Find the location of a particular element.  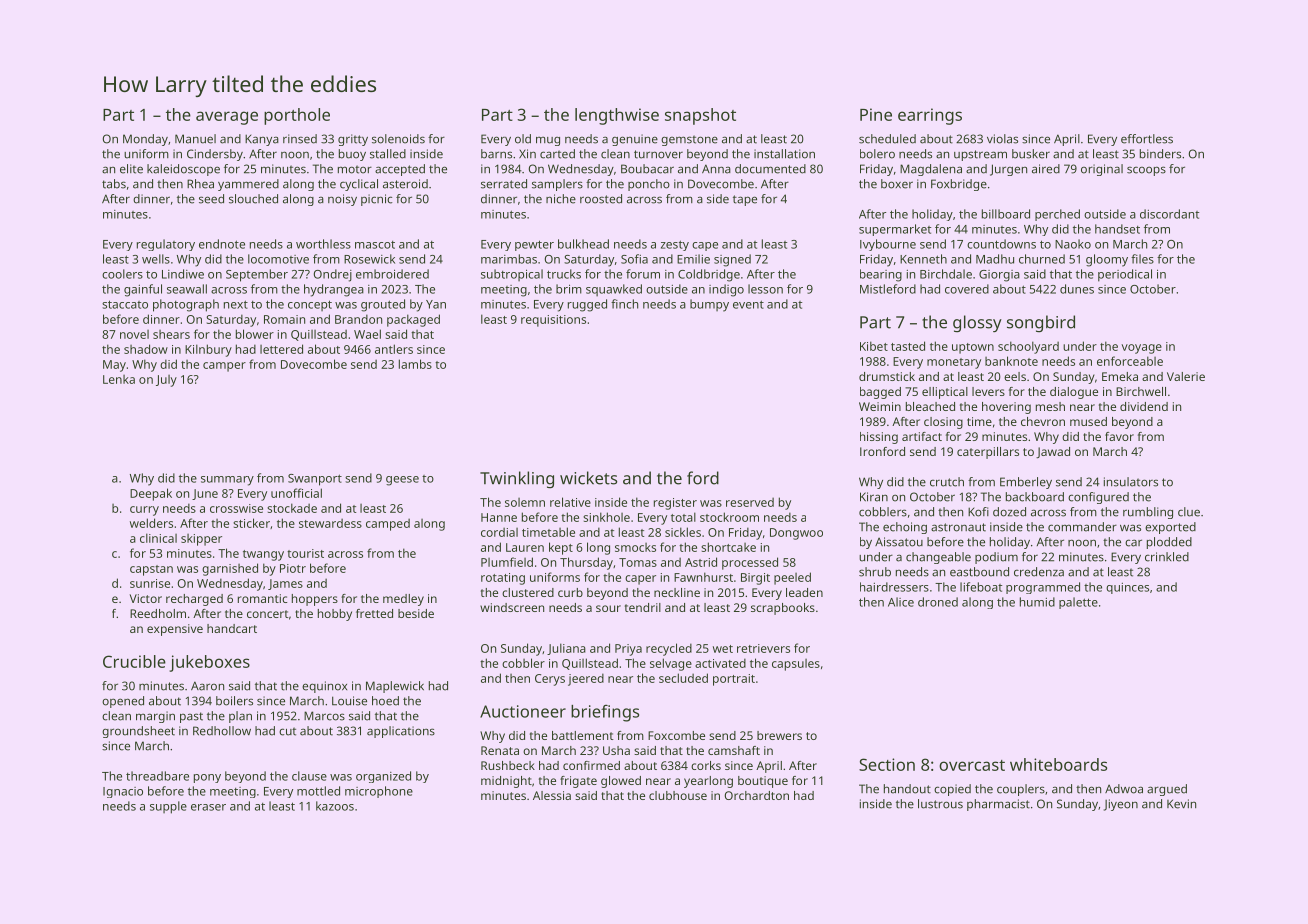

clue is located at coordinates (1189, 512).
